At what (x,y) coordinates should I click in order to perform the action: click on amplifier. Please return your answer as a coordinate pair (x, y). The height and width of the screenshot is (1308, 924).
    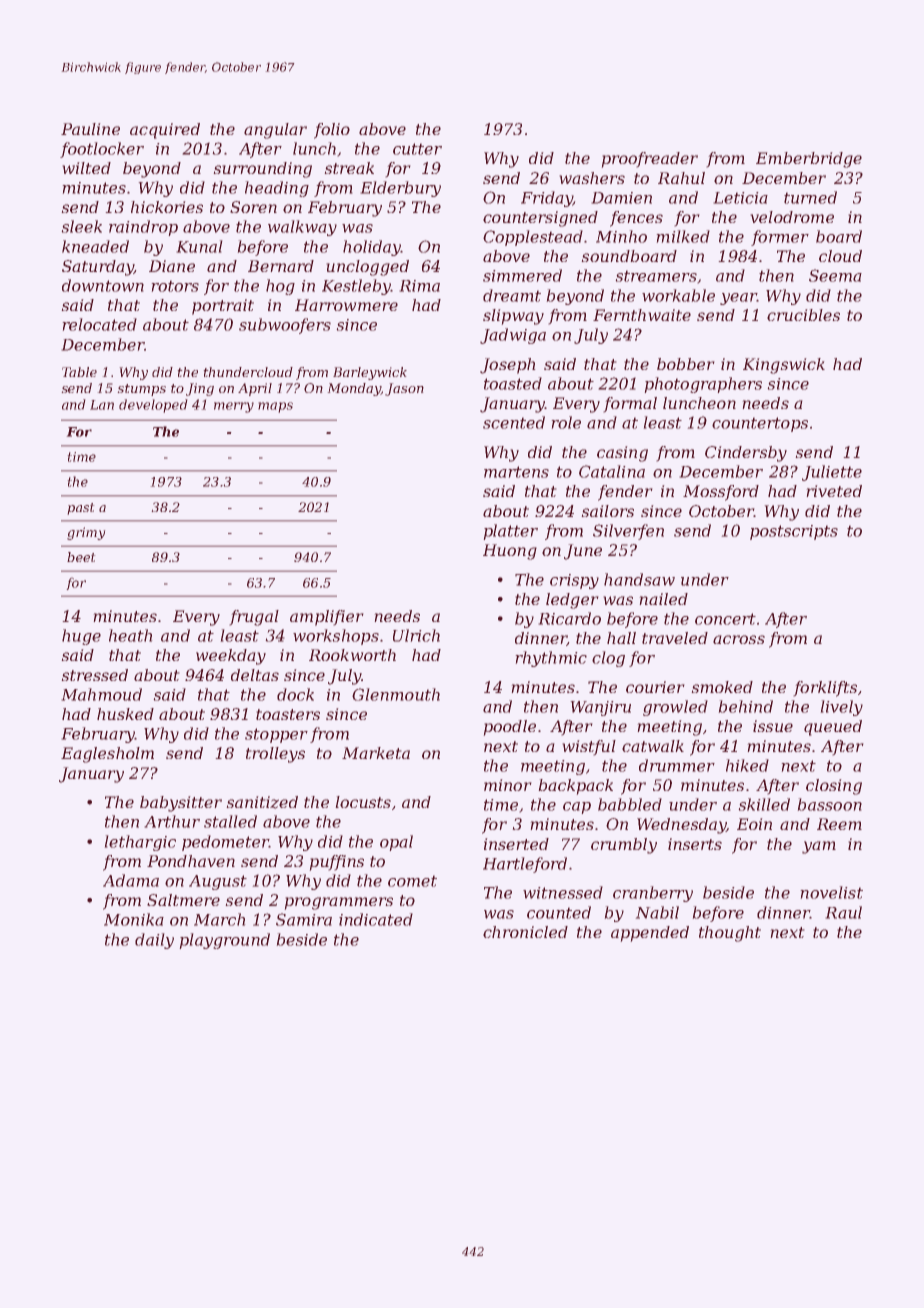
    Looking at the image, I should click on (326, 618).
